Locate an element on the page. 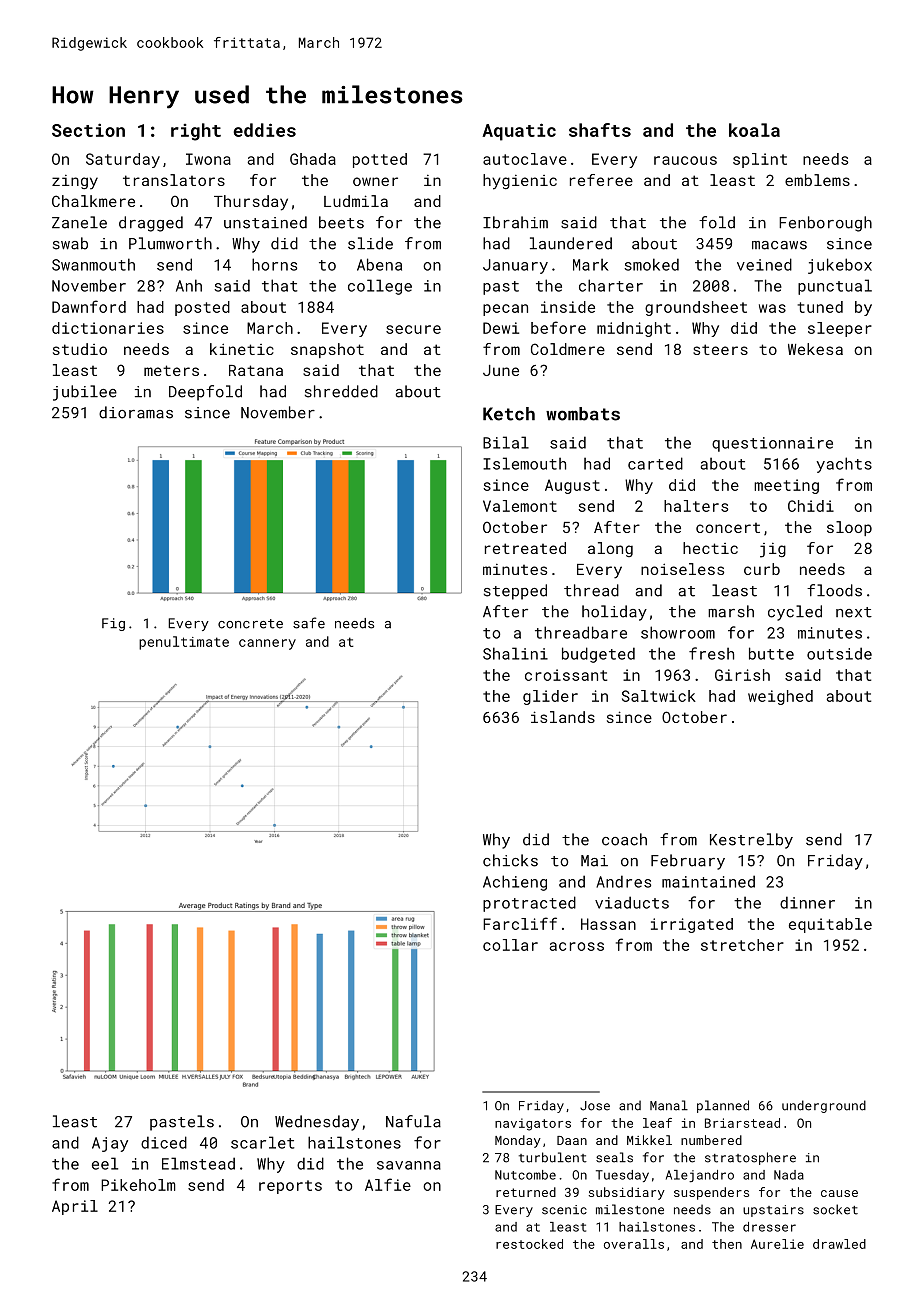 The image size is (924, 1314). Aquatic is located at coordinates (519, 132).
